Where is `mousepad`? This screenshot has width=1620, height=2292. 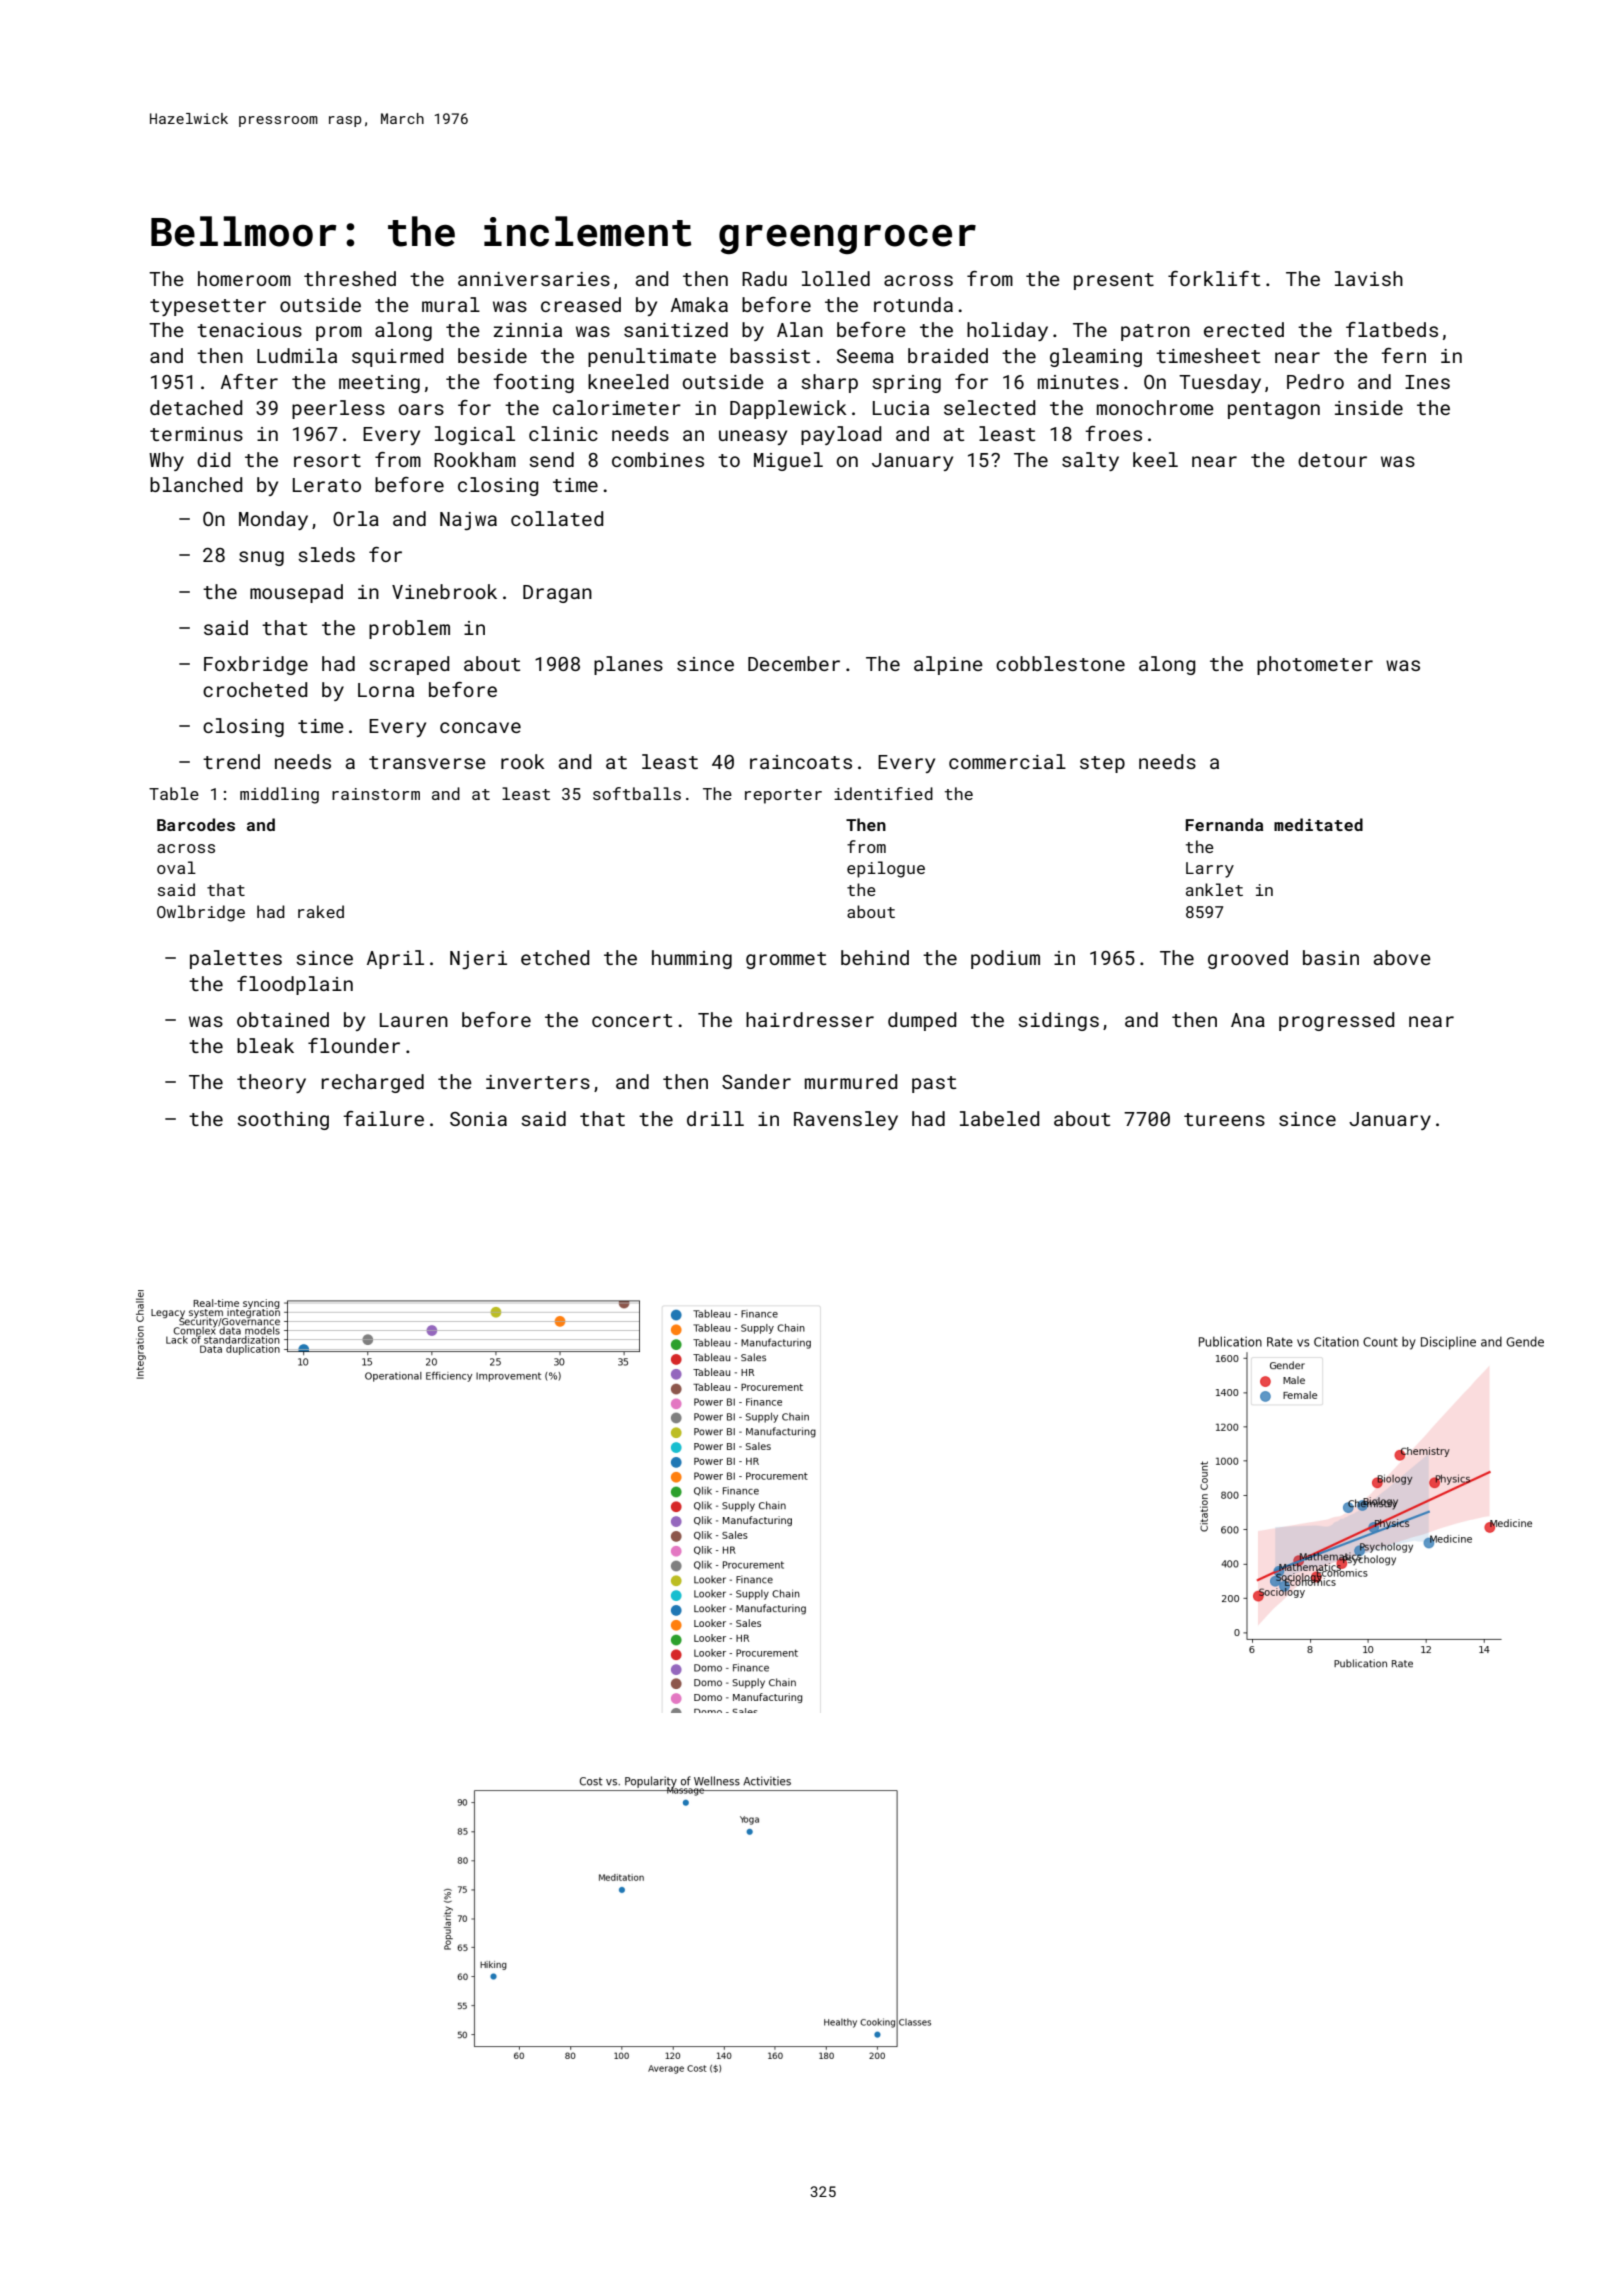
mousepad is located at coordinates (296, 593).
